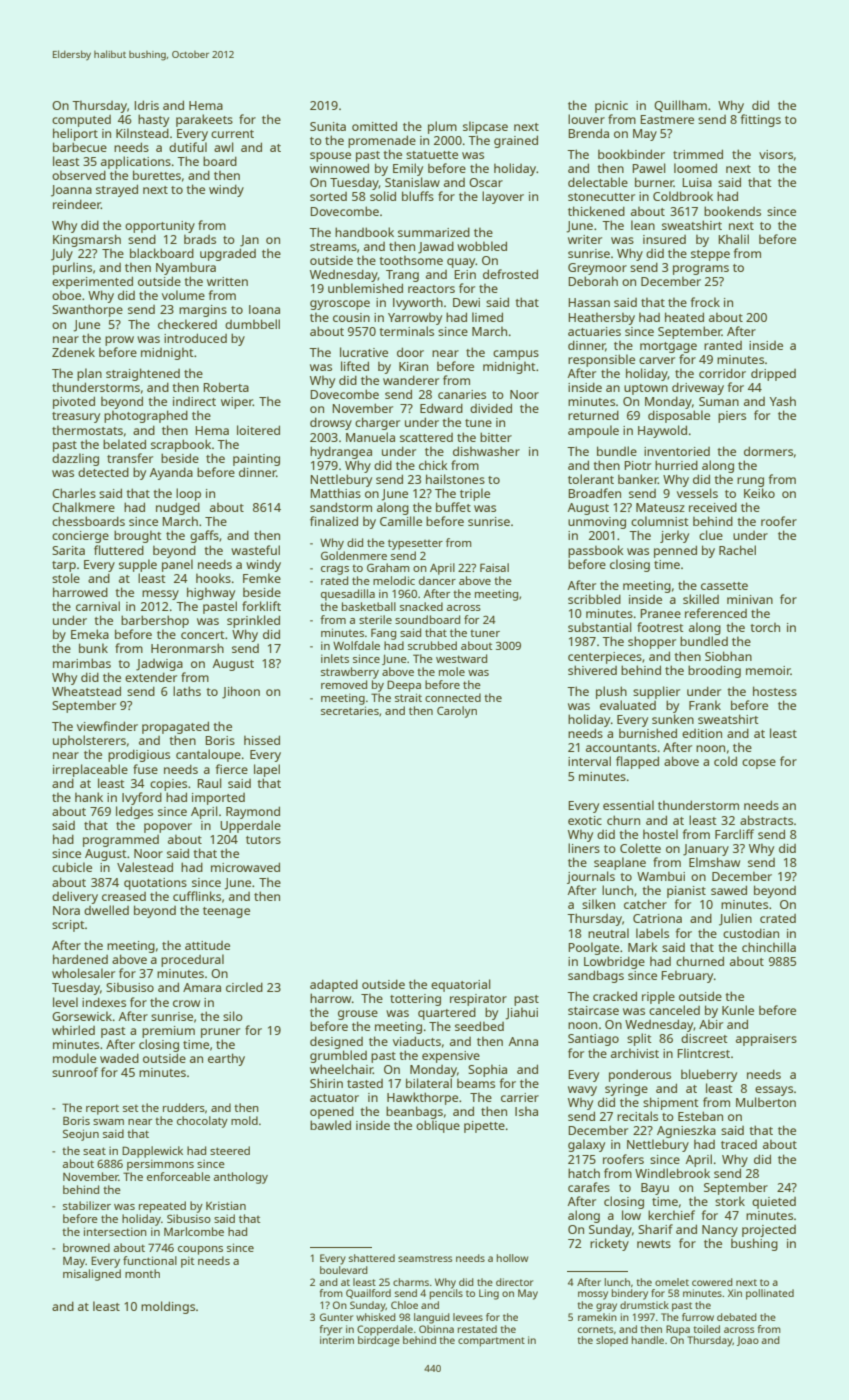 The image size is (849, 1400). Describe the element at coordinates (643, 947) in the image. I see `Mark` at that location.
